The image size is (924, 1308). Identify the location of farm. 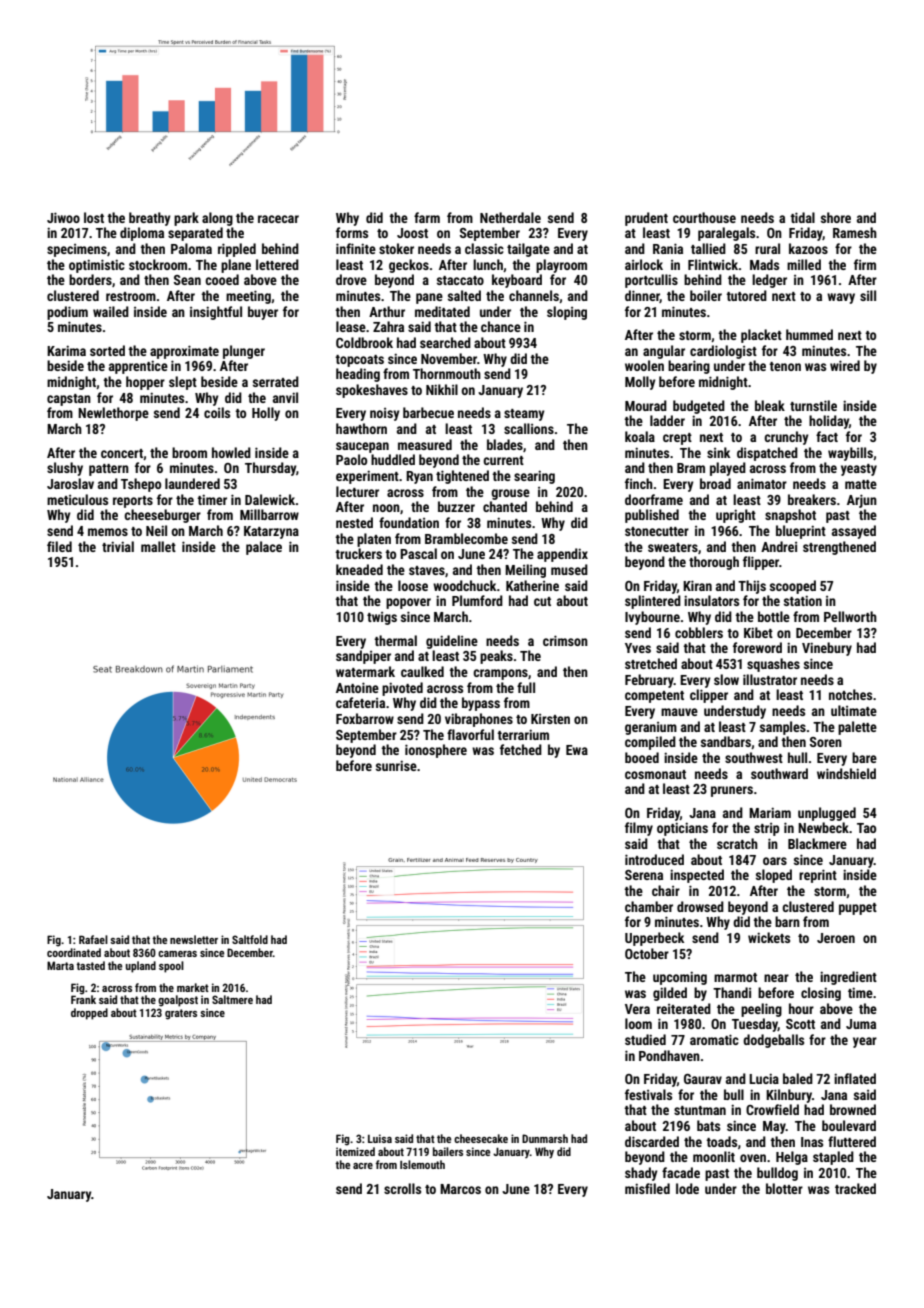
(427, 217).
